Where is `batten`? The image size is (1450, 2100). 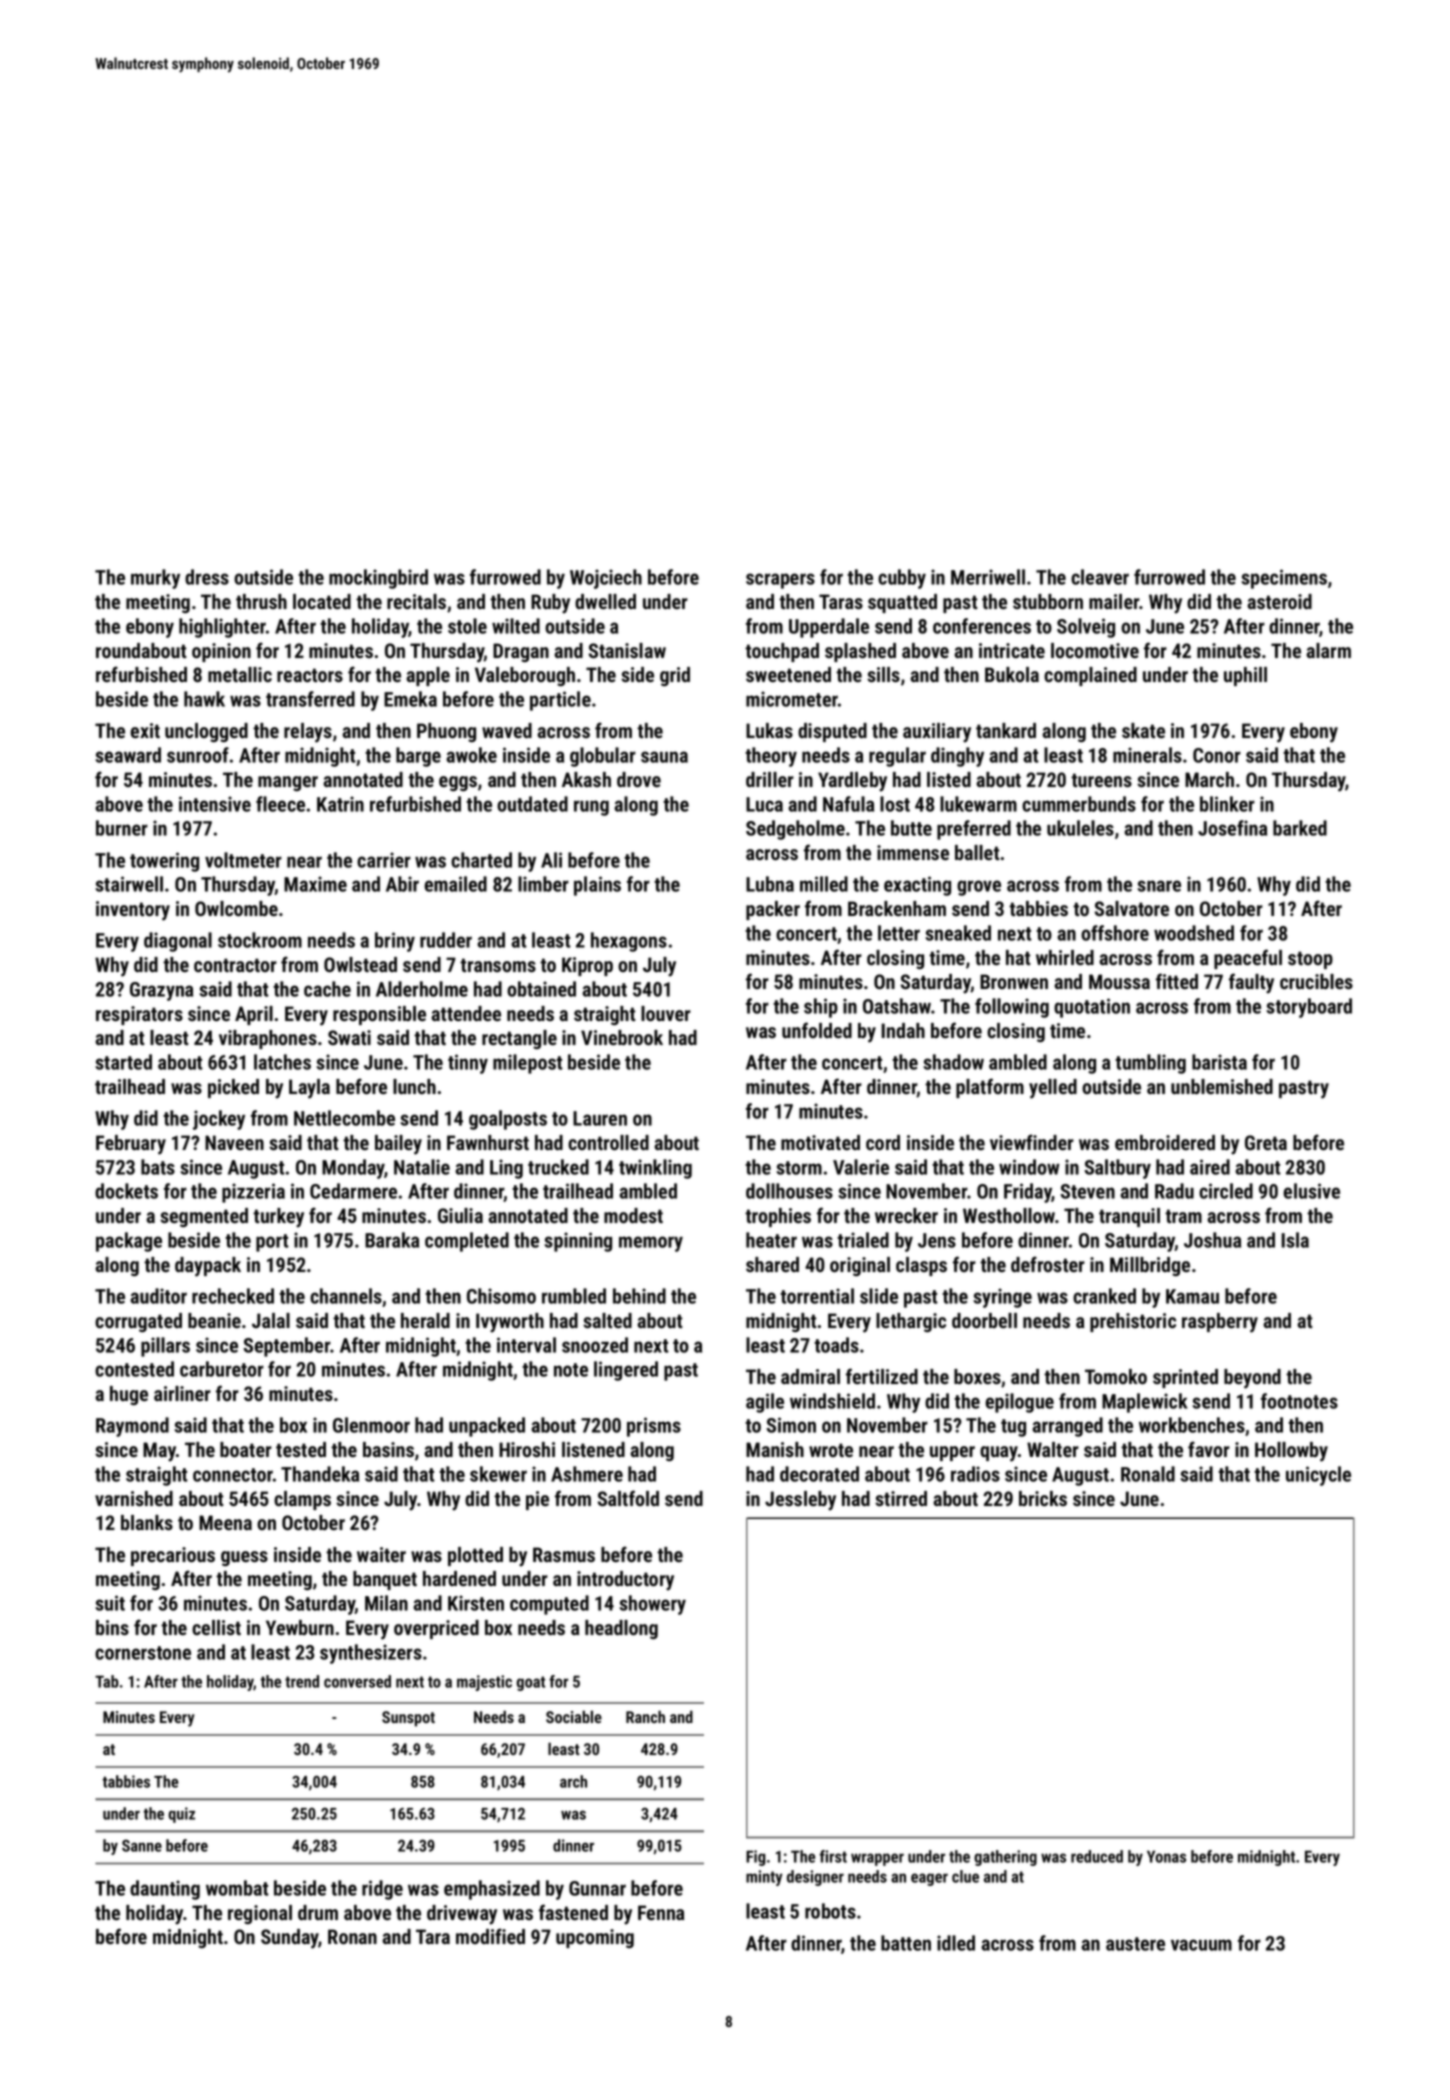
batten is located at coordinates (906, 1943).
